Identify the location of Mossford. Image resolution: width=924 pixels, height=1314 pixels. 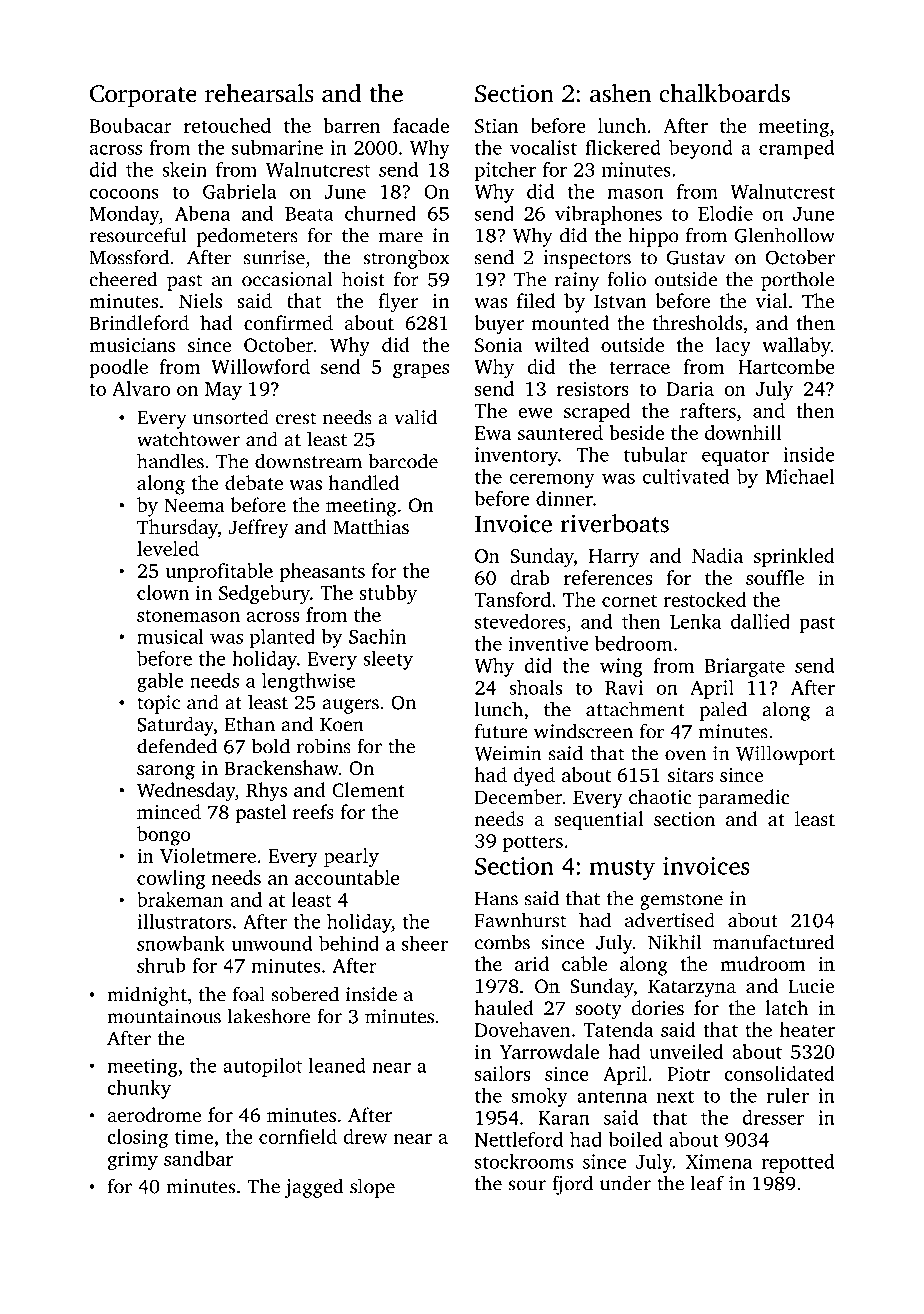
(129, 257).
